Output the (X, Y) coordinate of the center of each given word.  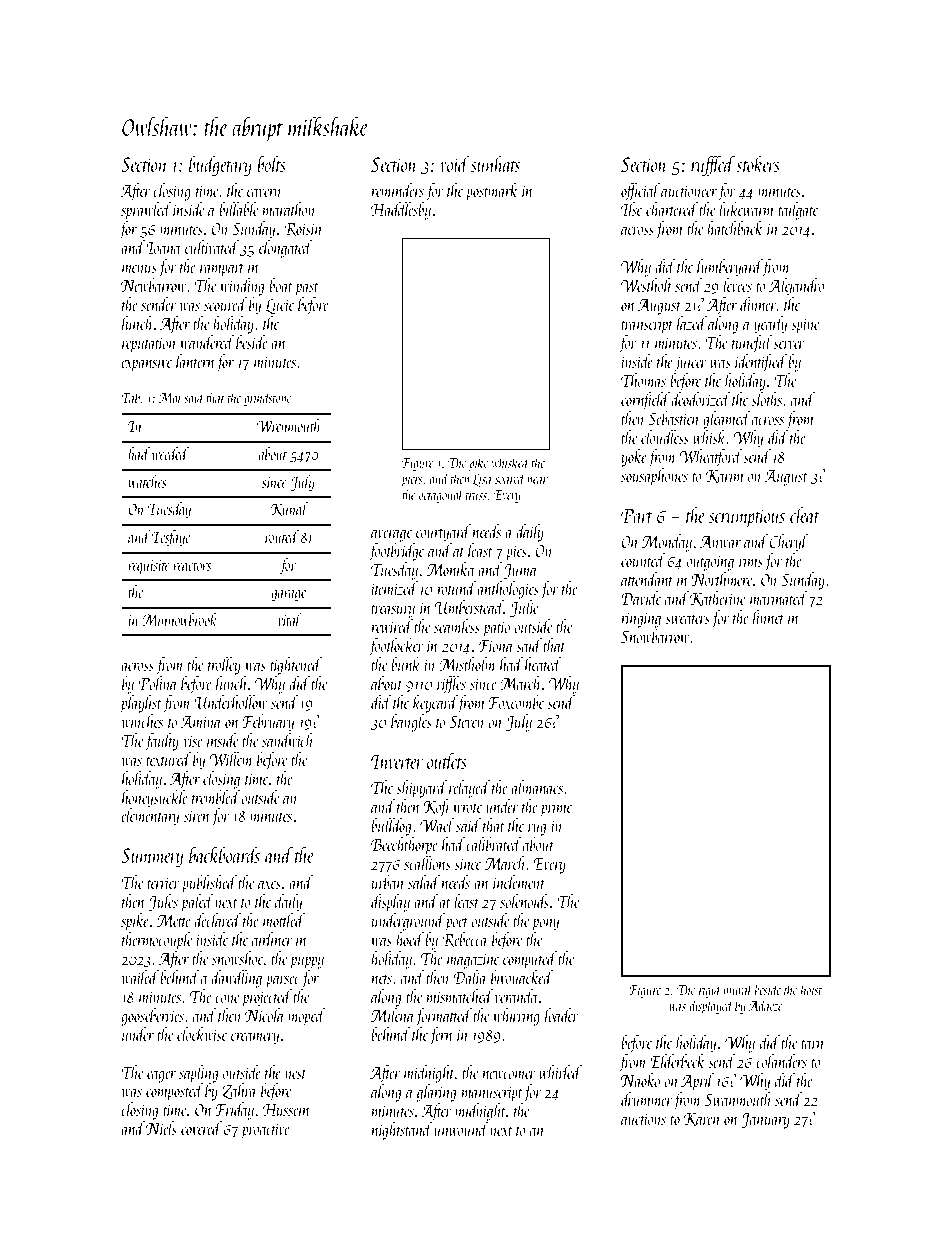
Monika (450, 569)
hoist (811, 989)
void (454, 163)
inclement (519, 882)
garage (288, 596)
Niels (161, 1128)
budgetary (220, 165)
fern (441, 1036)
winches (142, 721)
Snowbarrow (655, 636)
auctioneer (689, 191)
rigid (710, 990)
